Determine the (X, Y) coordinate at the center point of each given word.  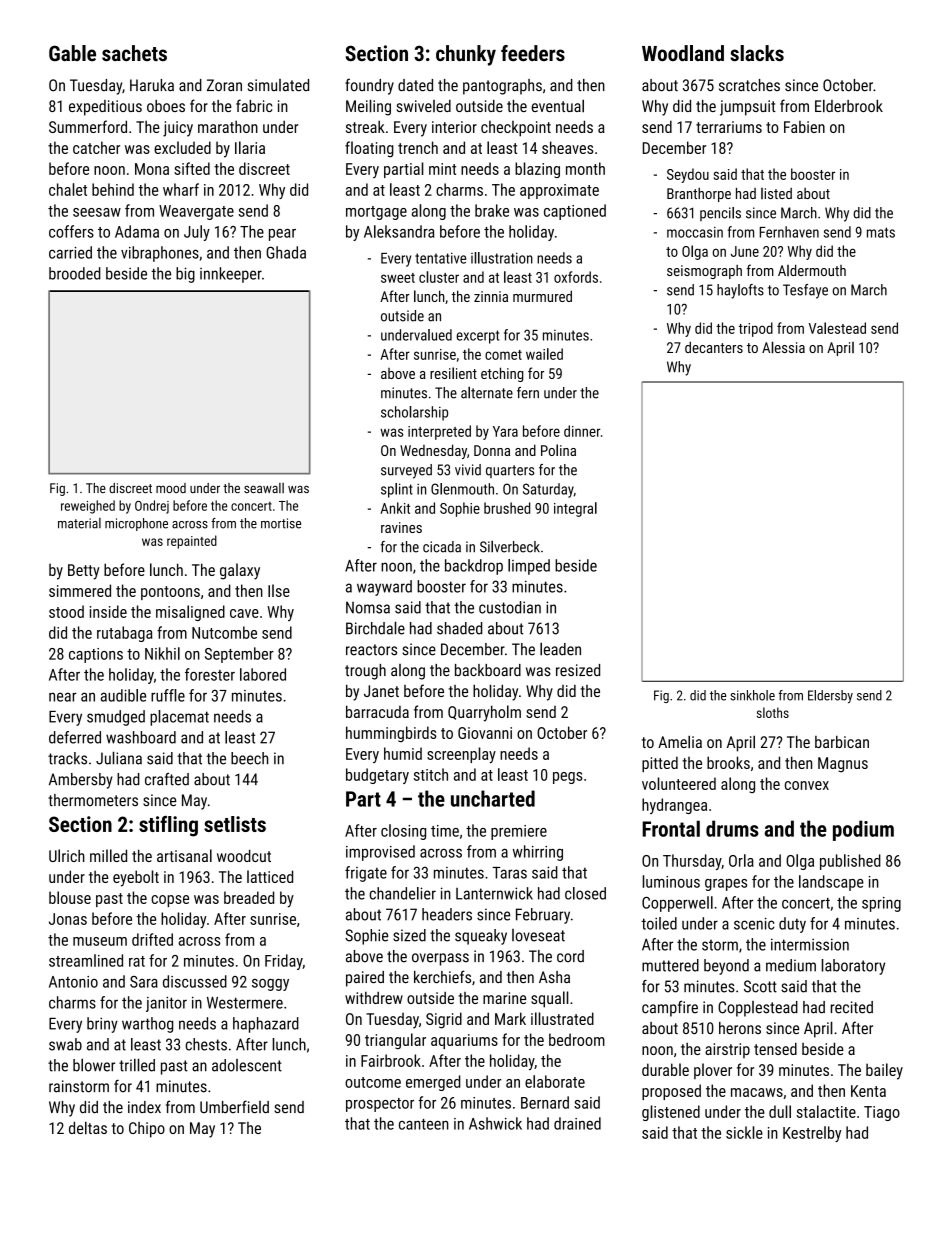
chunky (466, 55)
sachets (134, 53)
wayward (384, 588)
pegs (568, 778)
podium (863, 830)
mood (171, 488)
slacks (757, 53)
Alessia (783, 347)
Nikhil (162, 653)
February (543, 916)
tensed (775, 1048)
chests (206, 1044)
